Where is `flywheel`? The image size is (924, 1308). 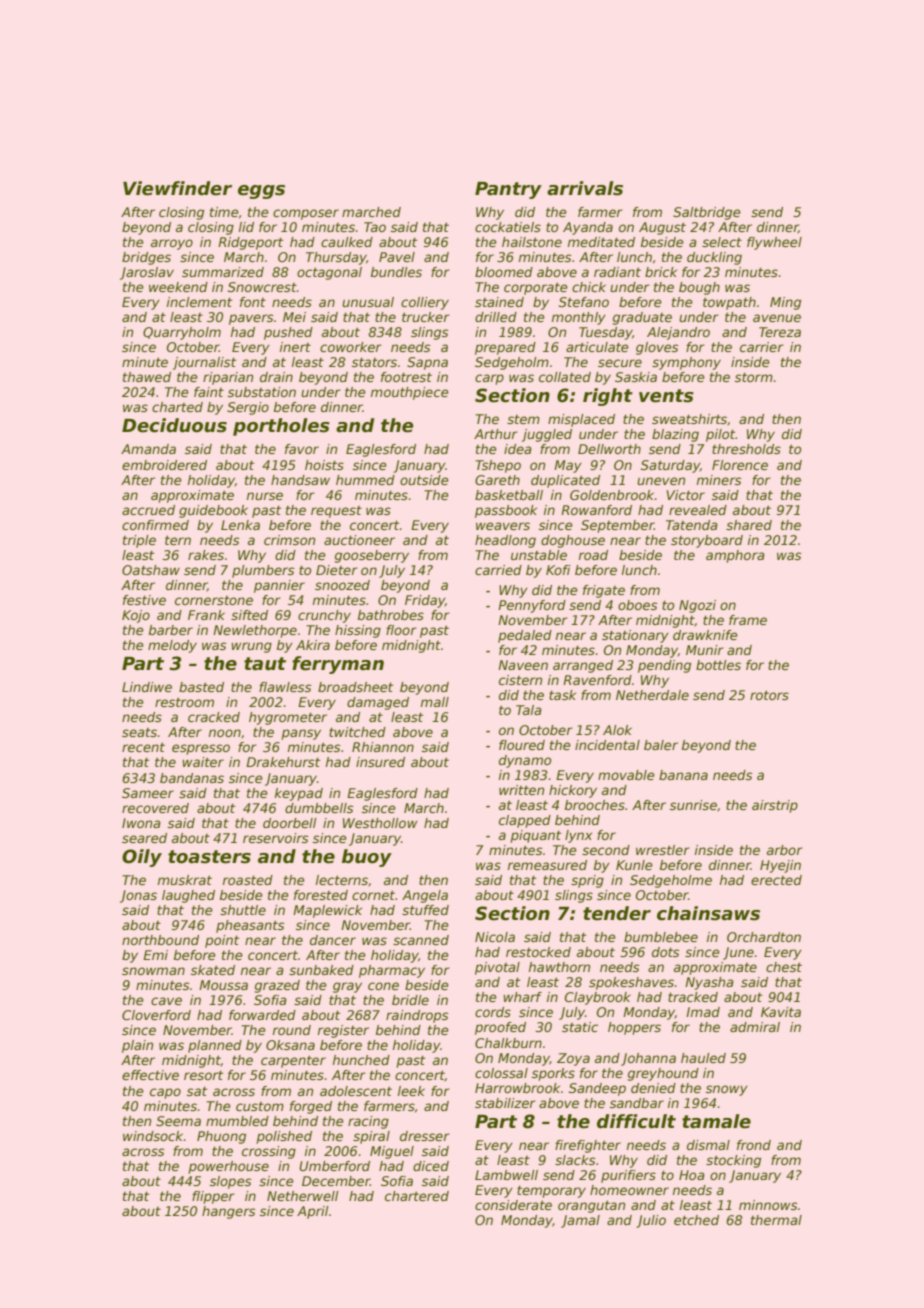 flywheel is located at coordinates (774, 243).
